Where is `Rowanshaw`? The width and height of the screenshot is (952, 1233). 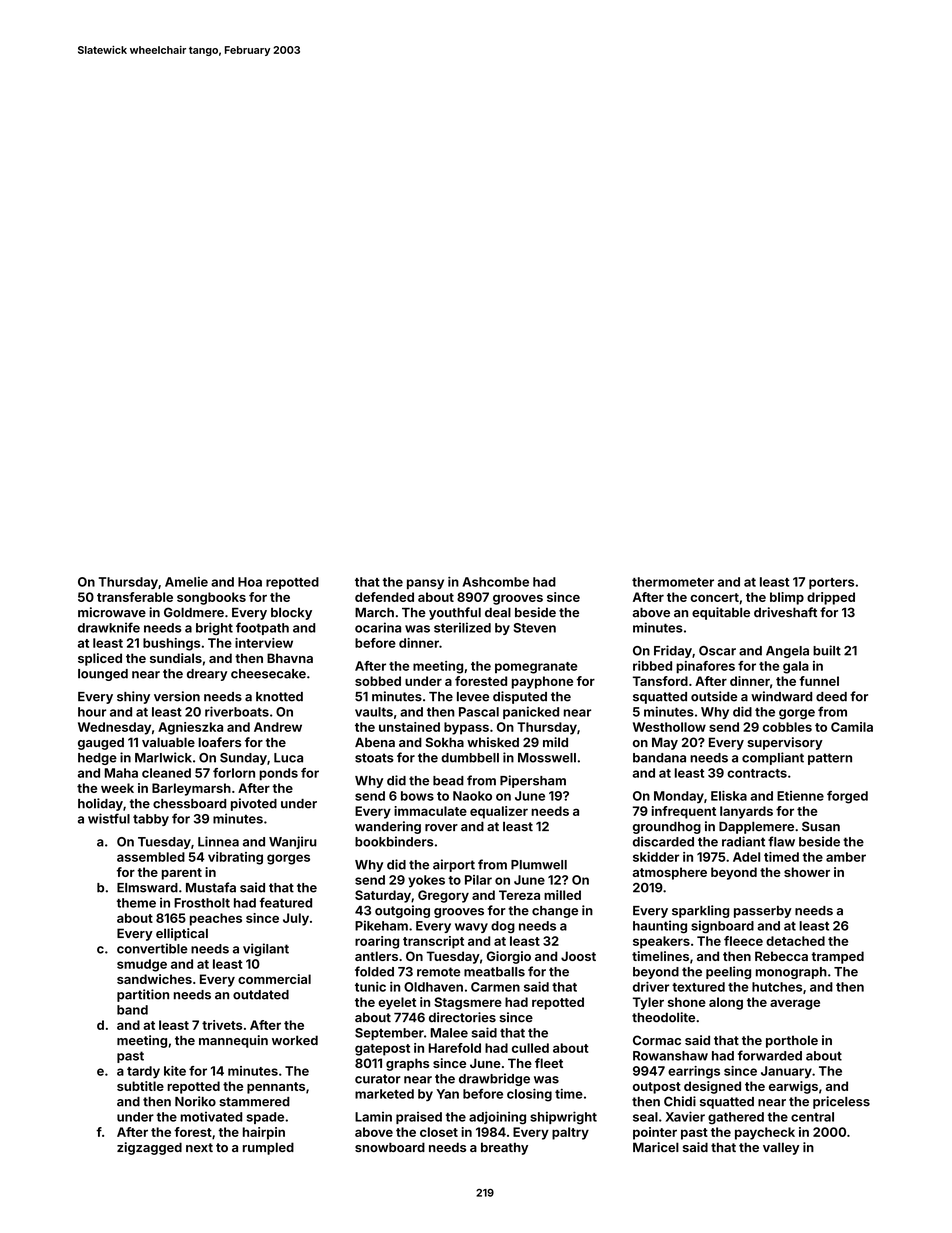
Rowanshaw is located at coordinates (670, 1056).
